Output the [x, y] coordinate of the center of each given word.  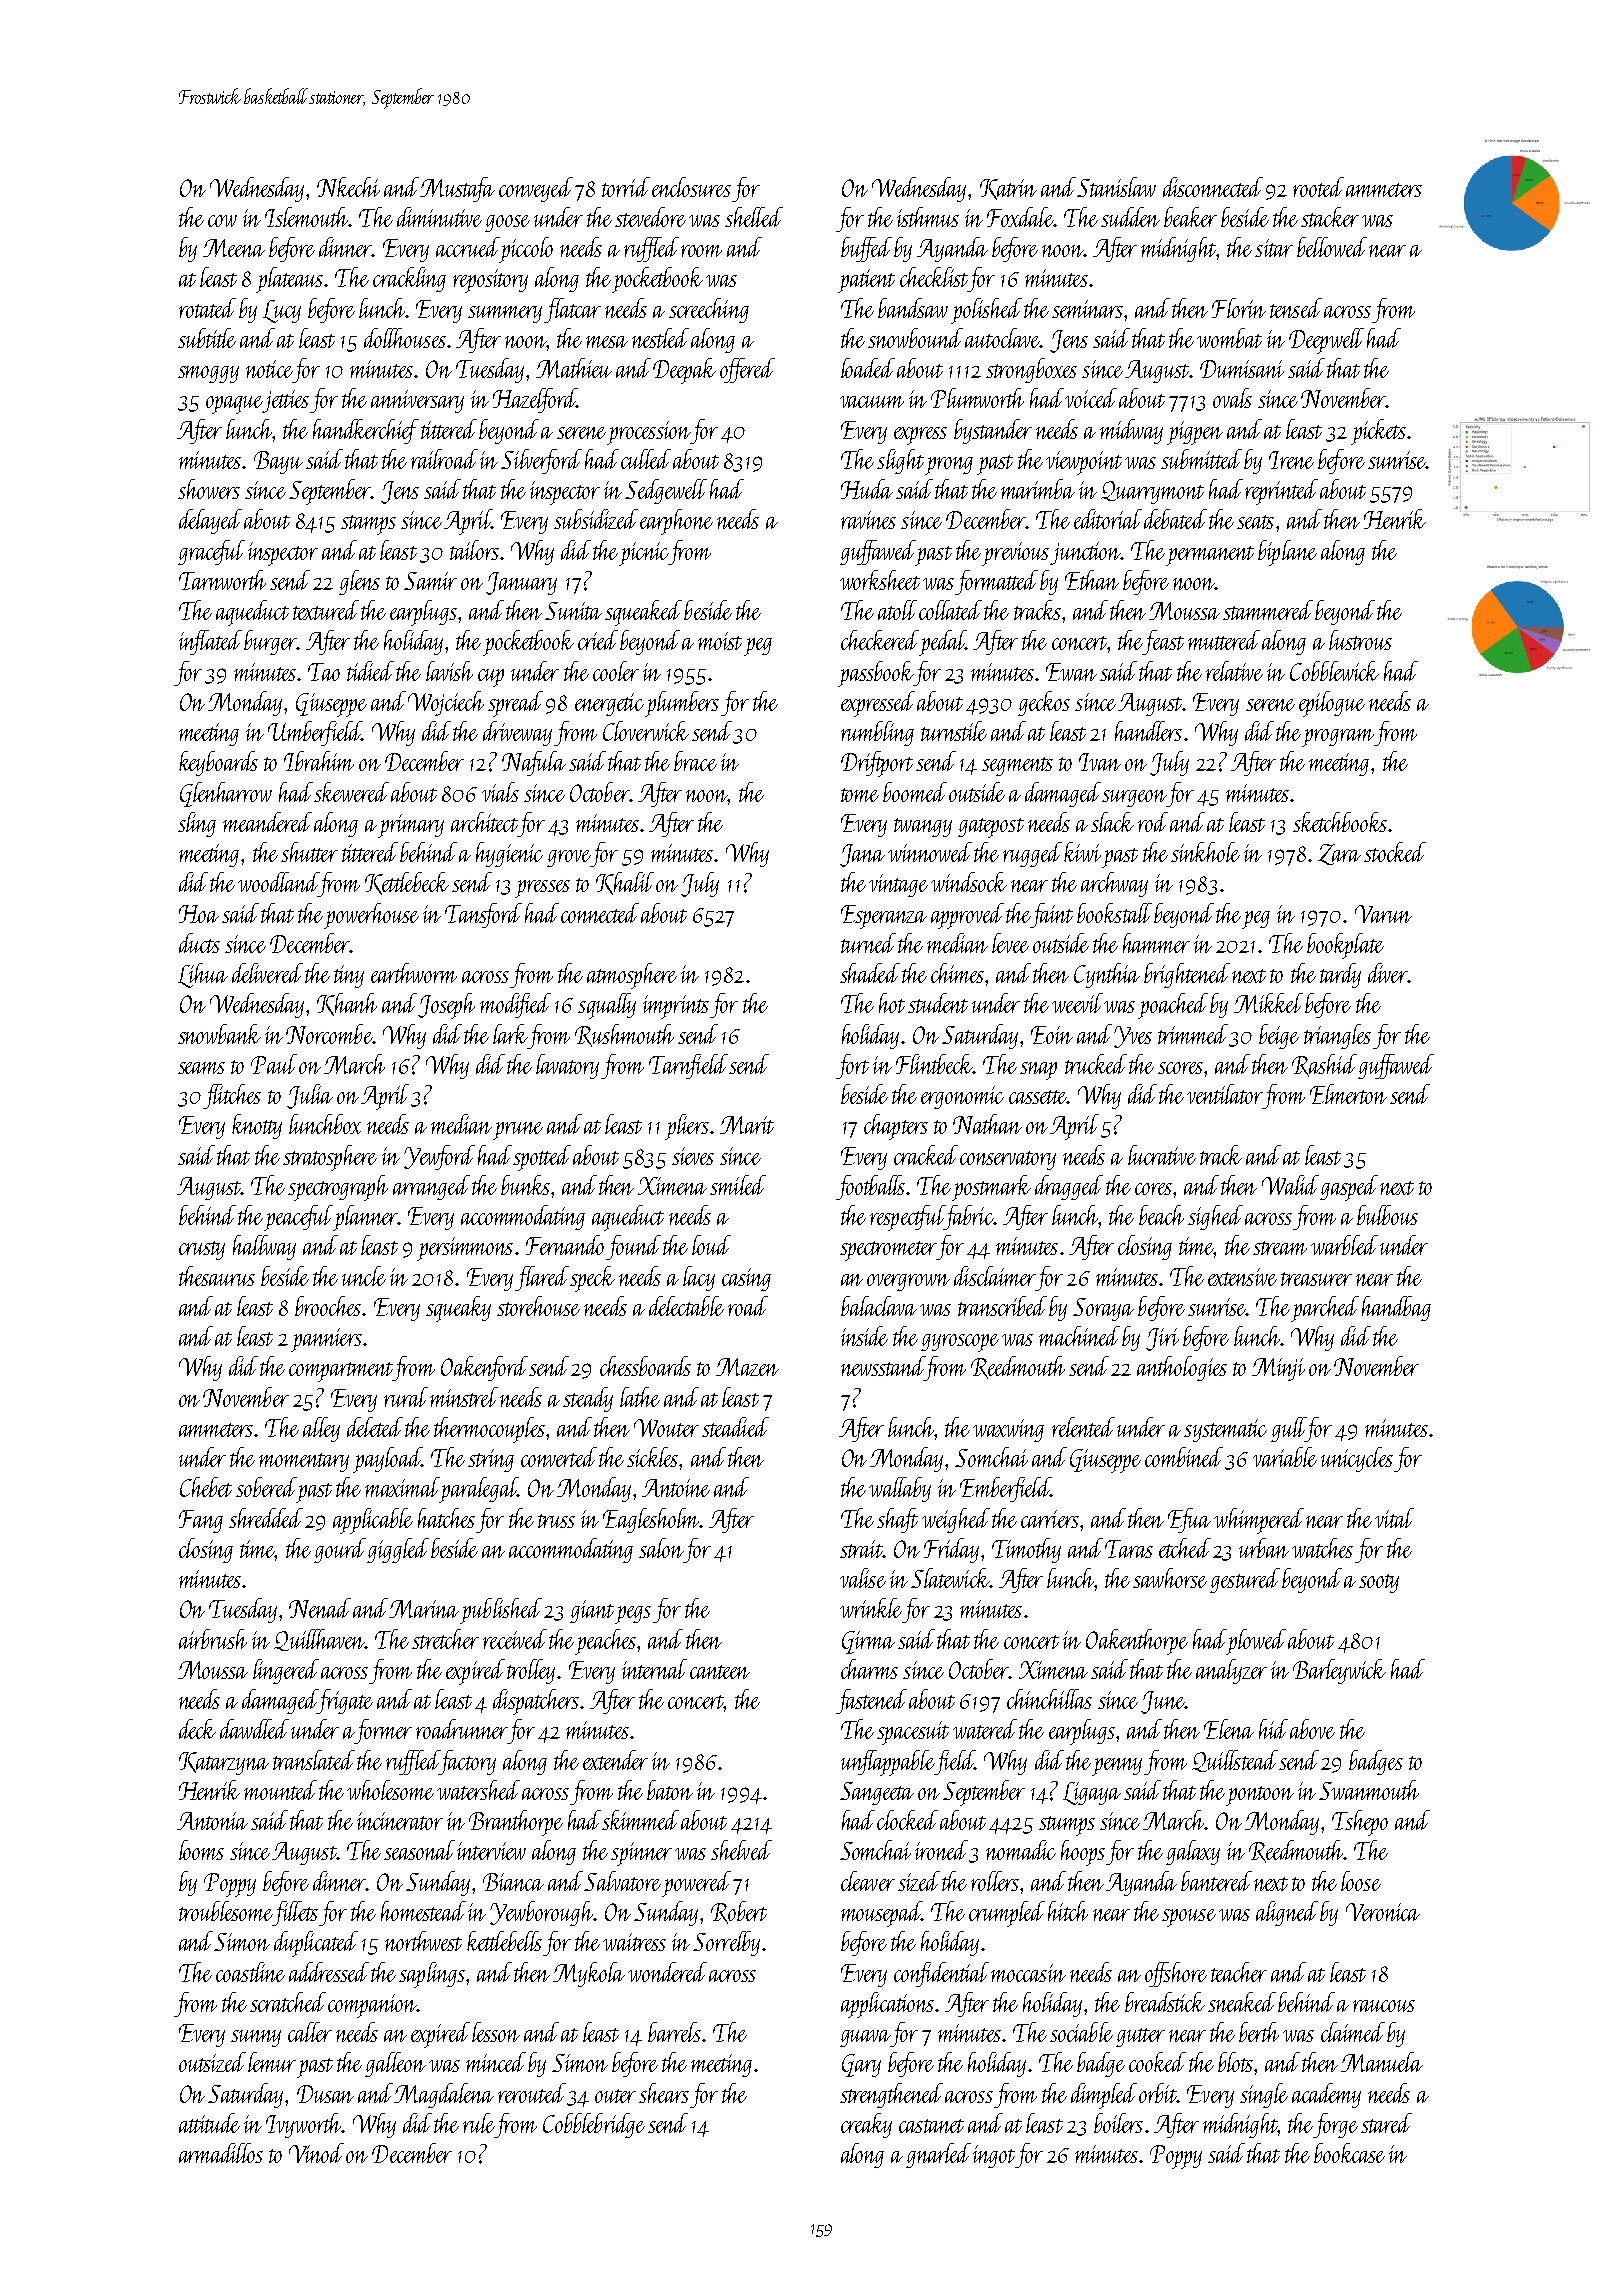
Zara [1339, 854]
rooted [1318, 187]
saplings [432, 1975]
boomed [915, 792]
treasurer [1316, 1279]
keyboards [218, 763]
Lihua [203, 975]
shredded [266, 1518]
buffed [866, 249]
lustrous [1360, 640]
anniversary [417, 401]
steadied [735, 1427]
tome [860, 795]
